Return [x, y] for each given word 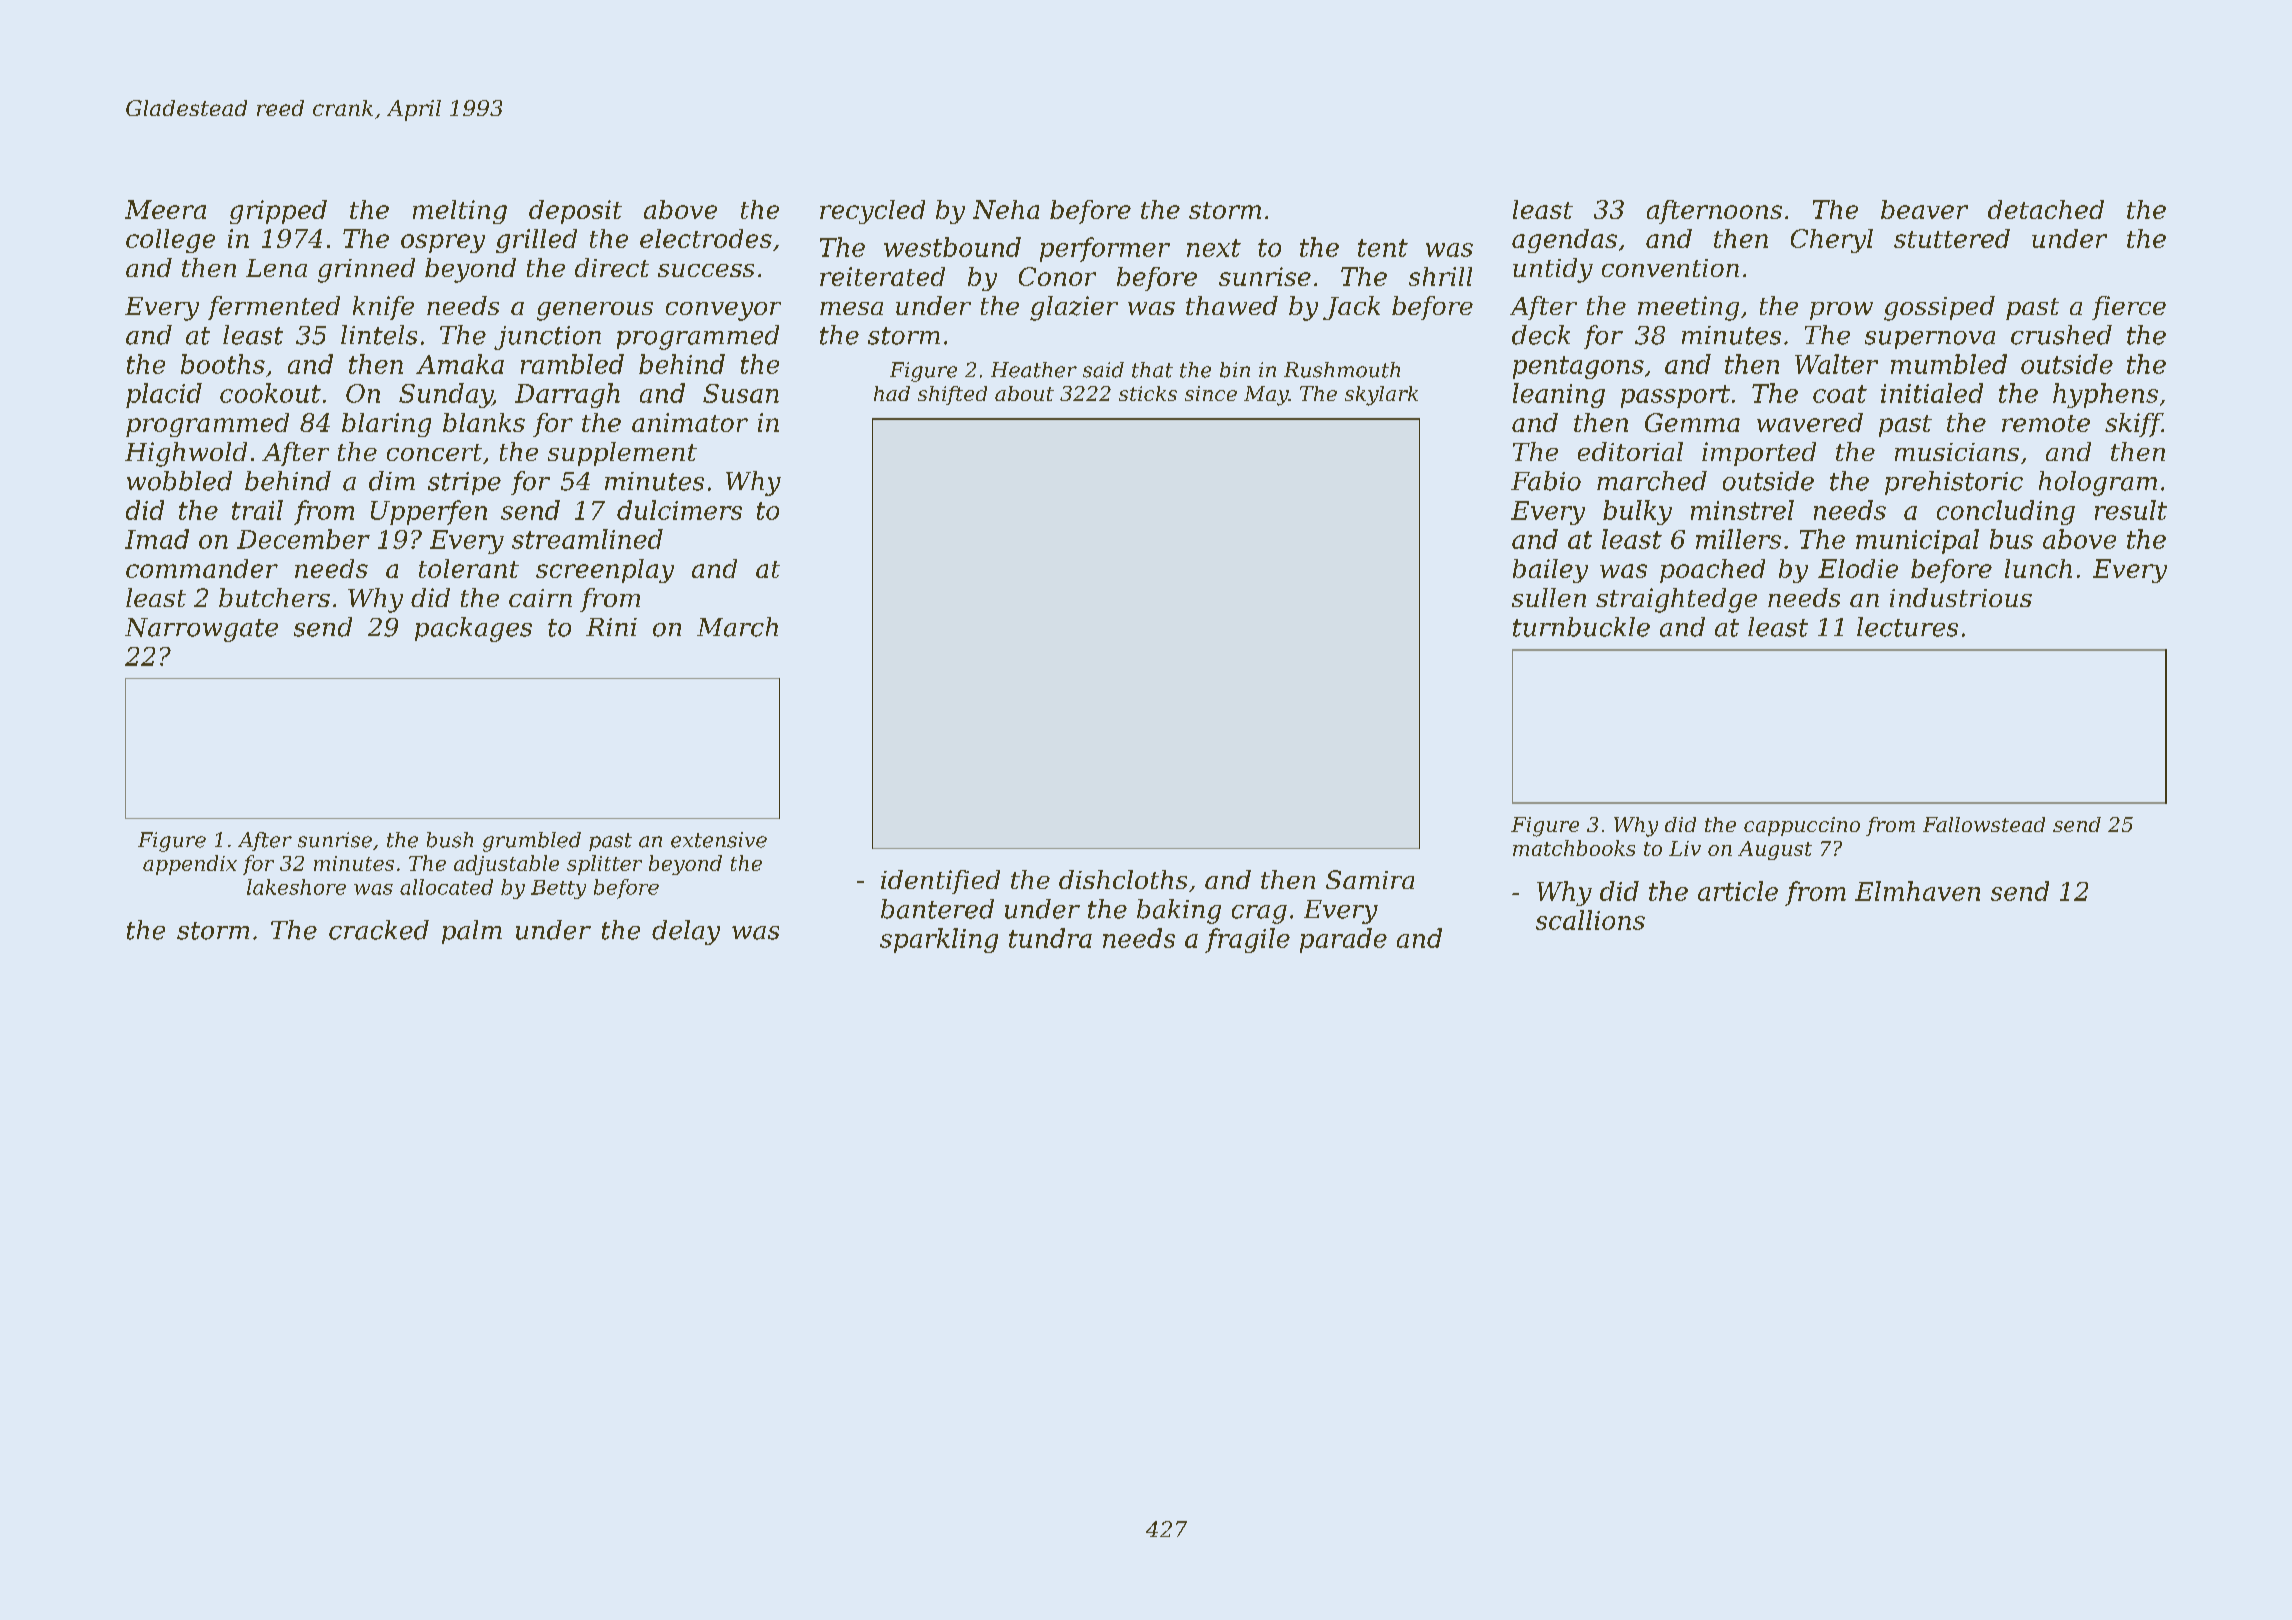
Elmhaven [1917, 891]
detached [2046, 209]
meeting [1688, 308]
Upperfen [429, 512]
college [170, 241]
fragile [1247, 940]
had [892, 393]
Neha [1006, 209]
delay [686, 932]
